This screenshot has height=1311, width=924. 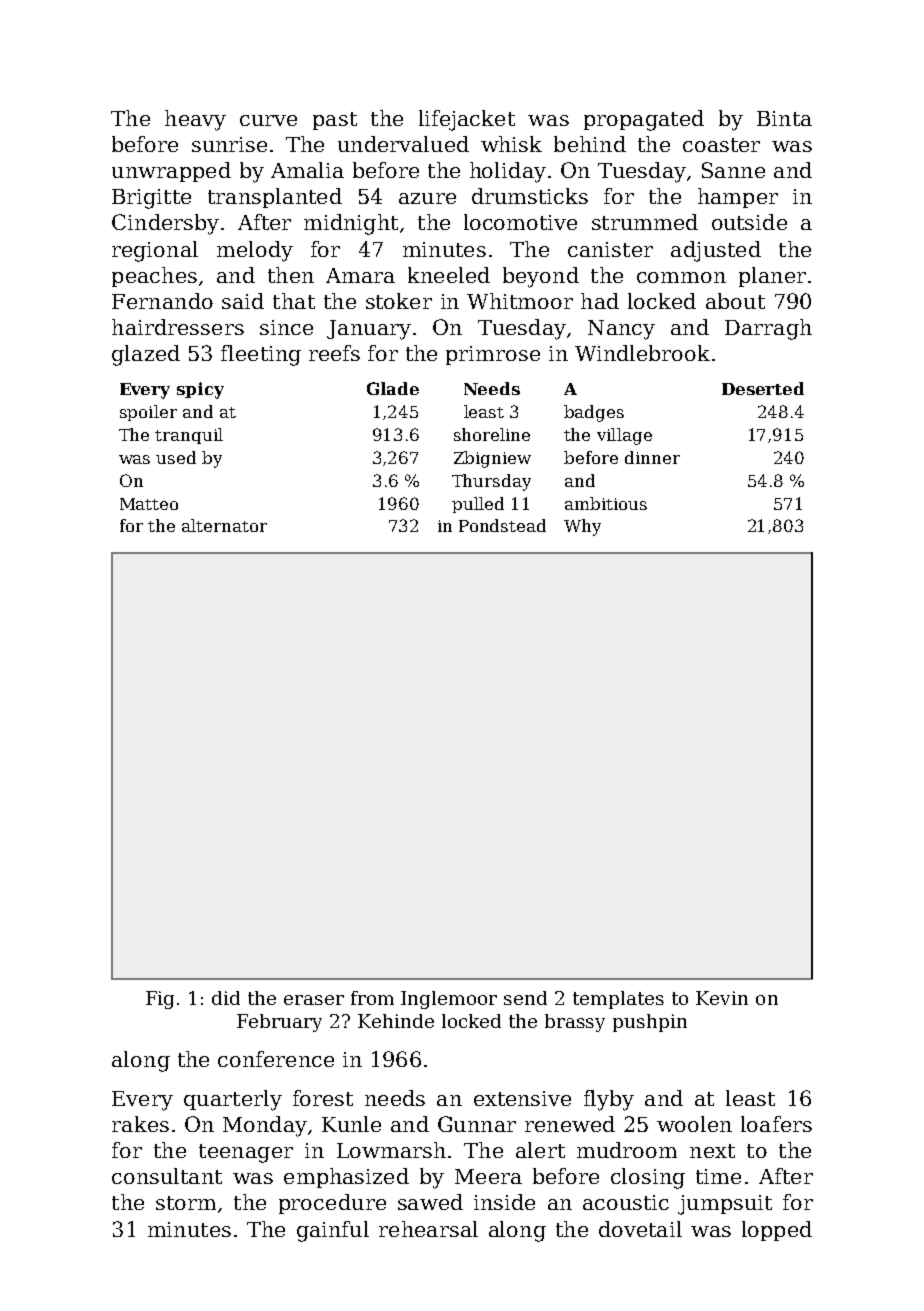 I want to click on Meera, so click(x=488, y=1176).
